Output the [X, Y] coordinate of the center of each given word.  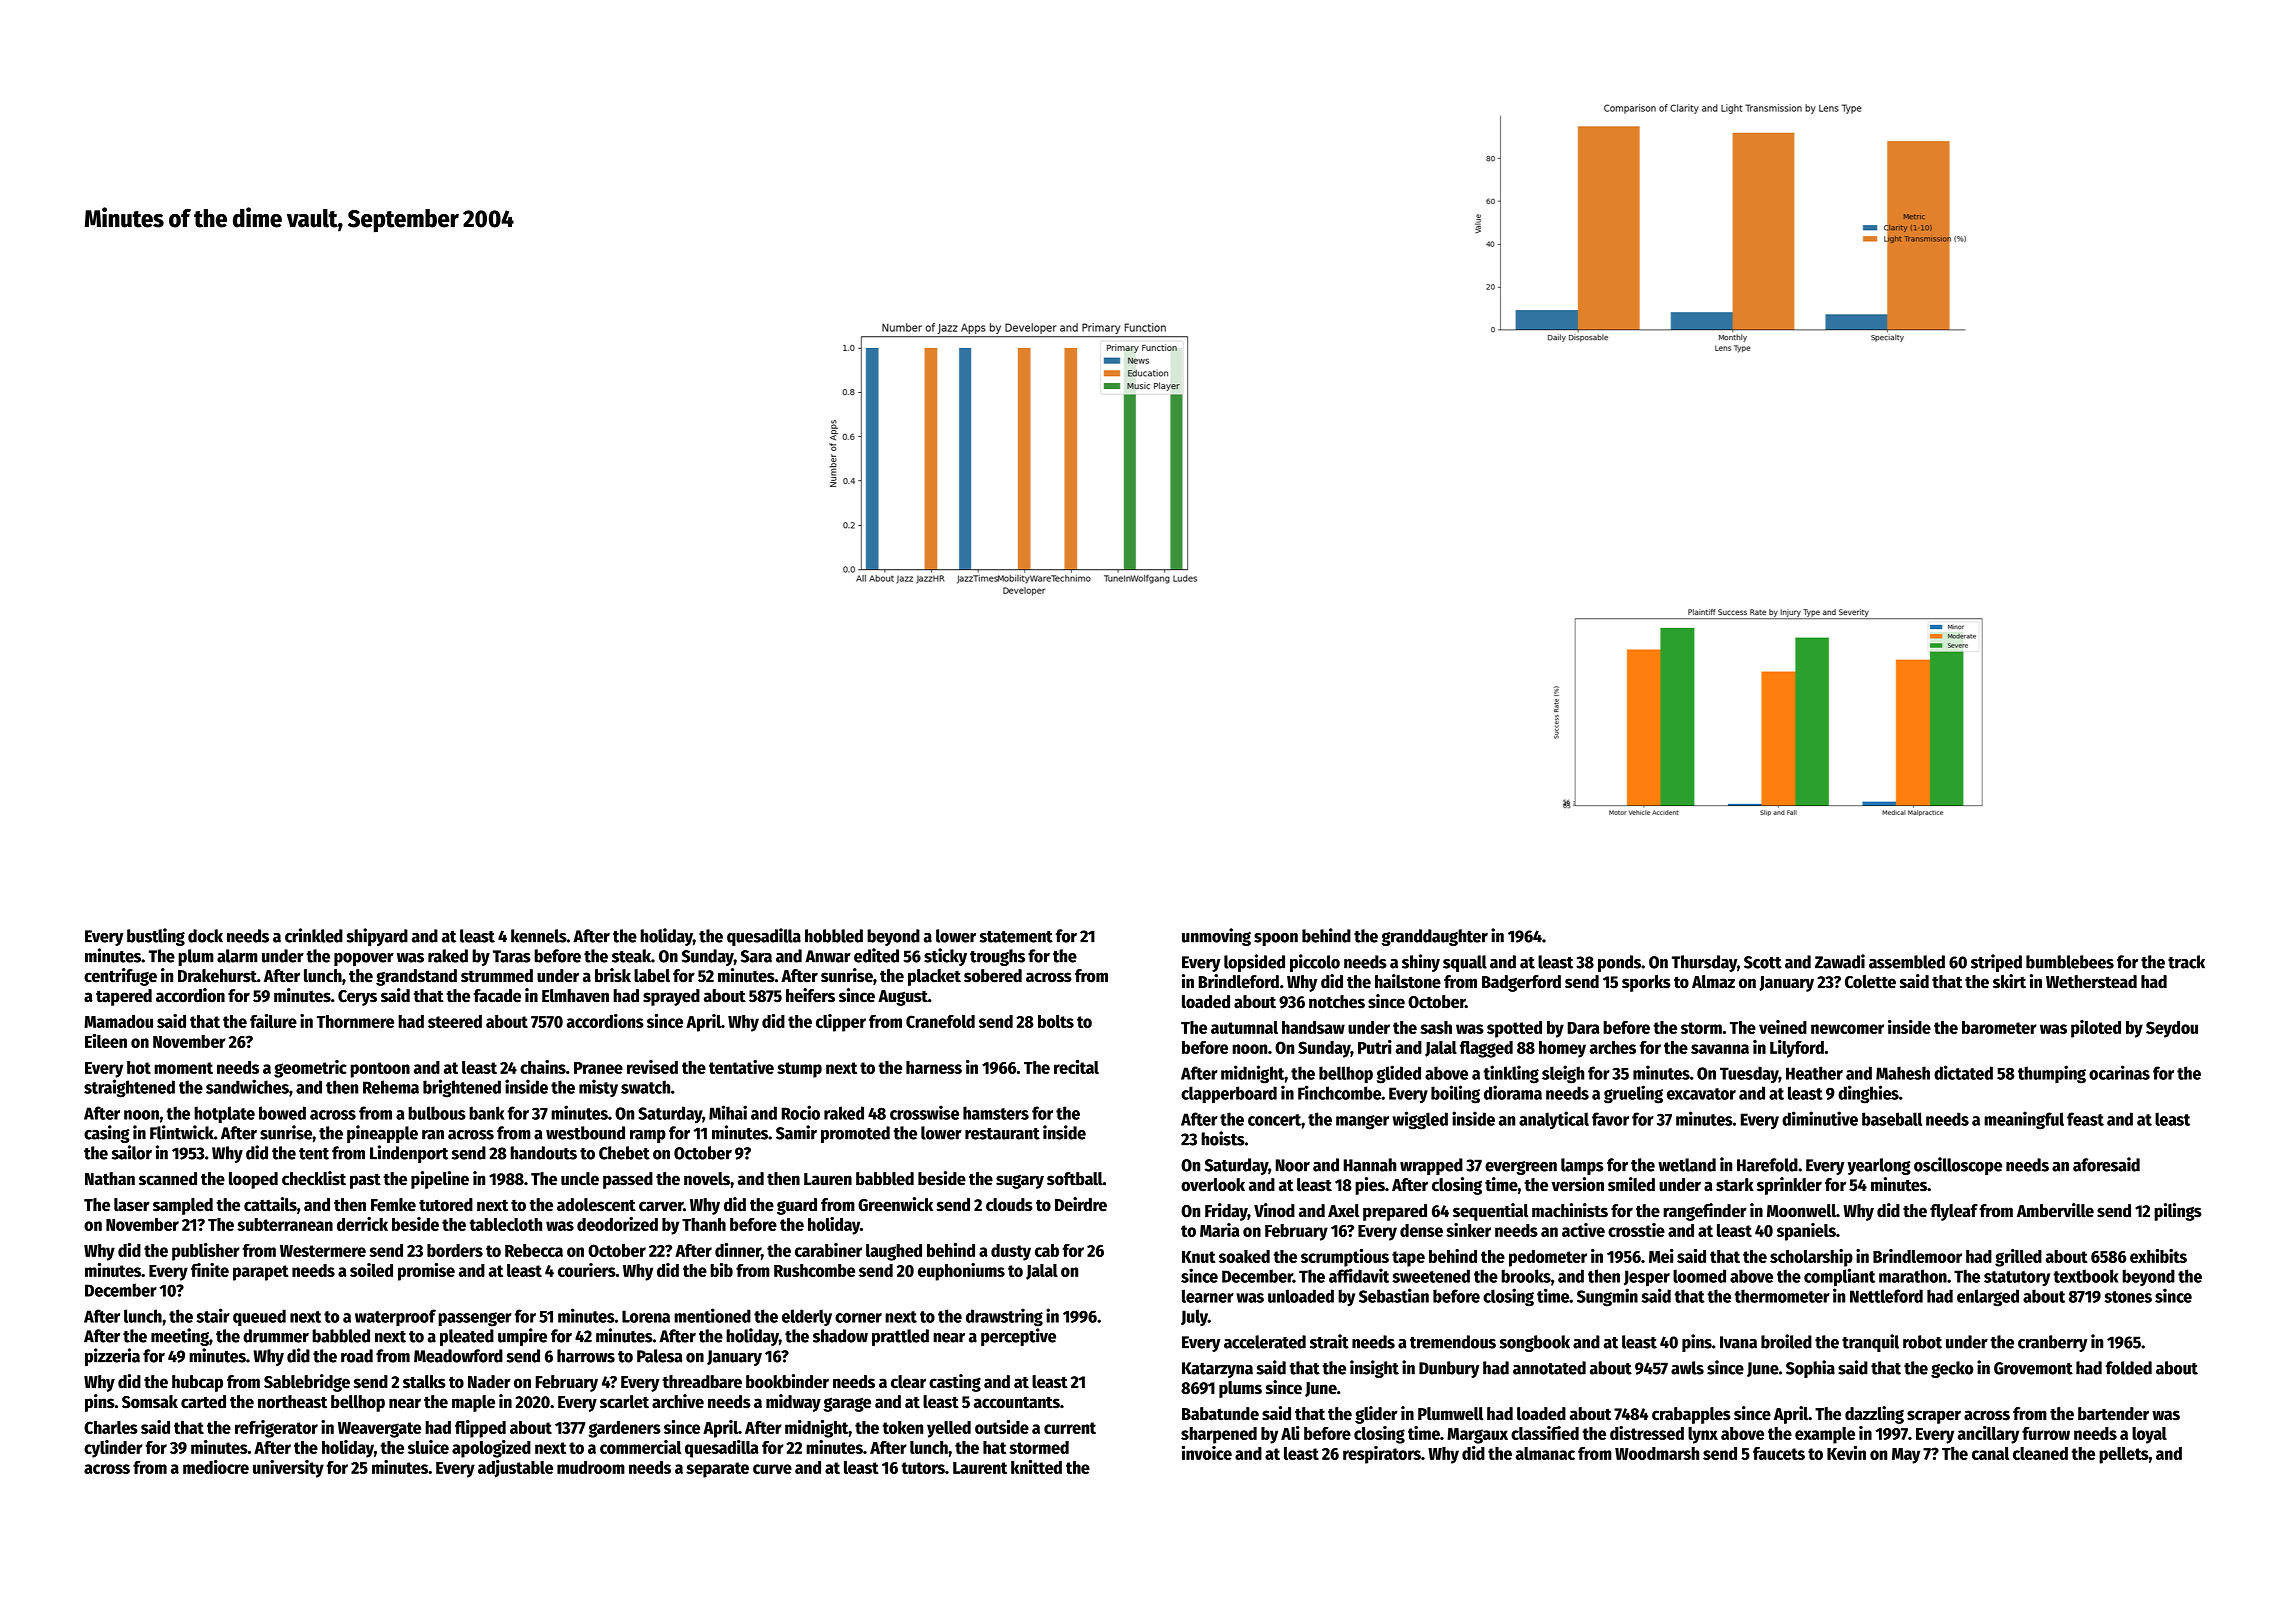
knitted [1036, 1467]
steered [455, 1021]
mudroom [591, 1467]
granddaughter [1434, 937]
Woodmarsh [1657, 1453]
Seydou [2172, 1029]
